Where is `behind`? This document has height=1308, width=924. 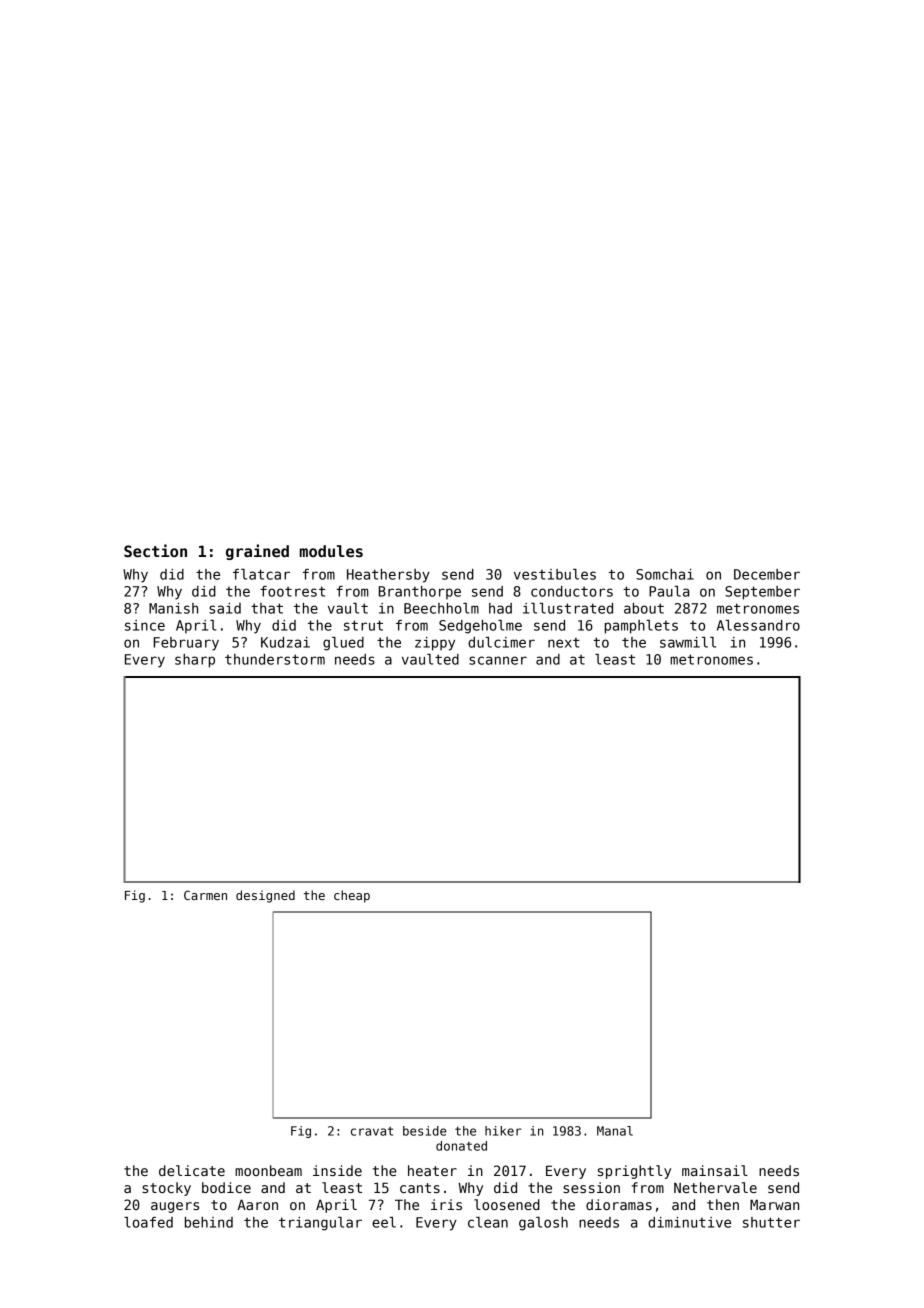 behind is located at coordinates (209, 1222).
